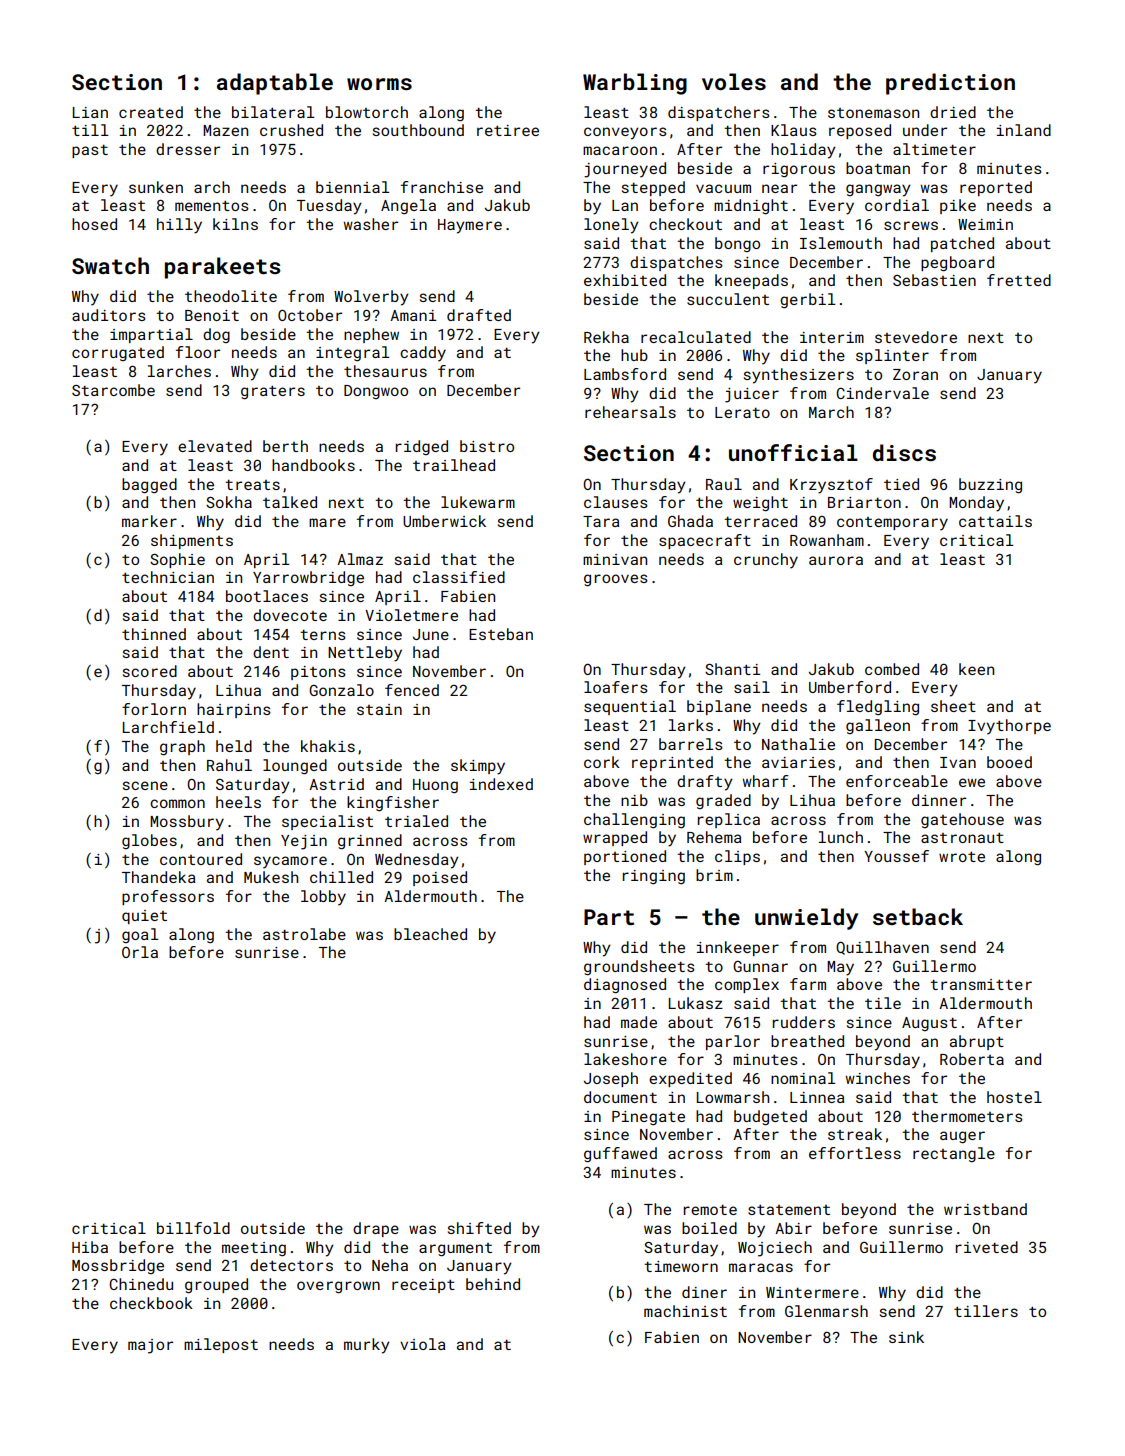  Describe the element at coordinates (806, 919) in the page. I see `unwieldy` at that location.
